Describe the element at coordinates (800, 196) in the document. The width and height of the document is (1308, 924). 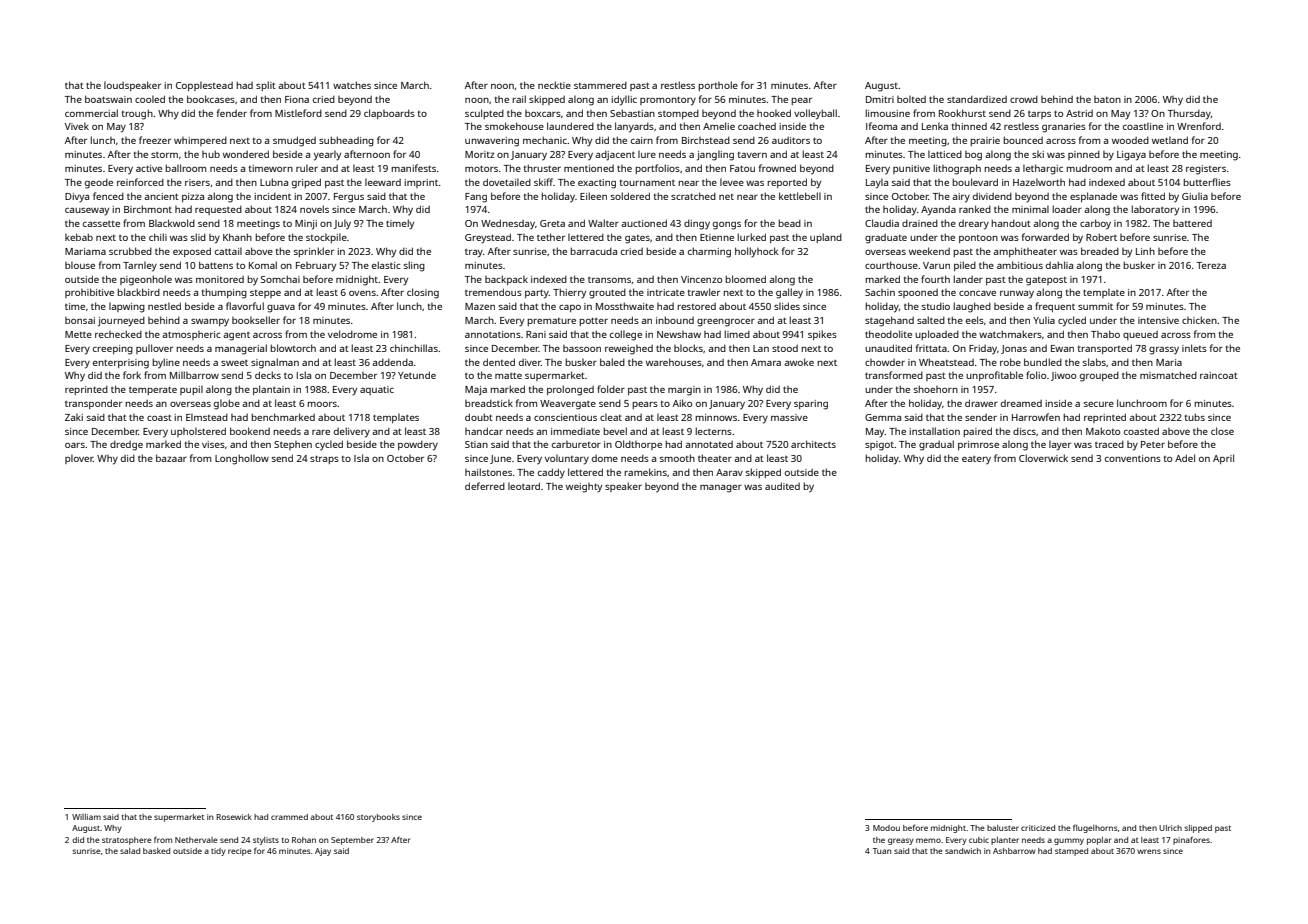
I see `kettlebell` at that location.
